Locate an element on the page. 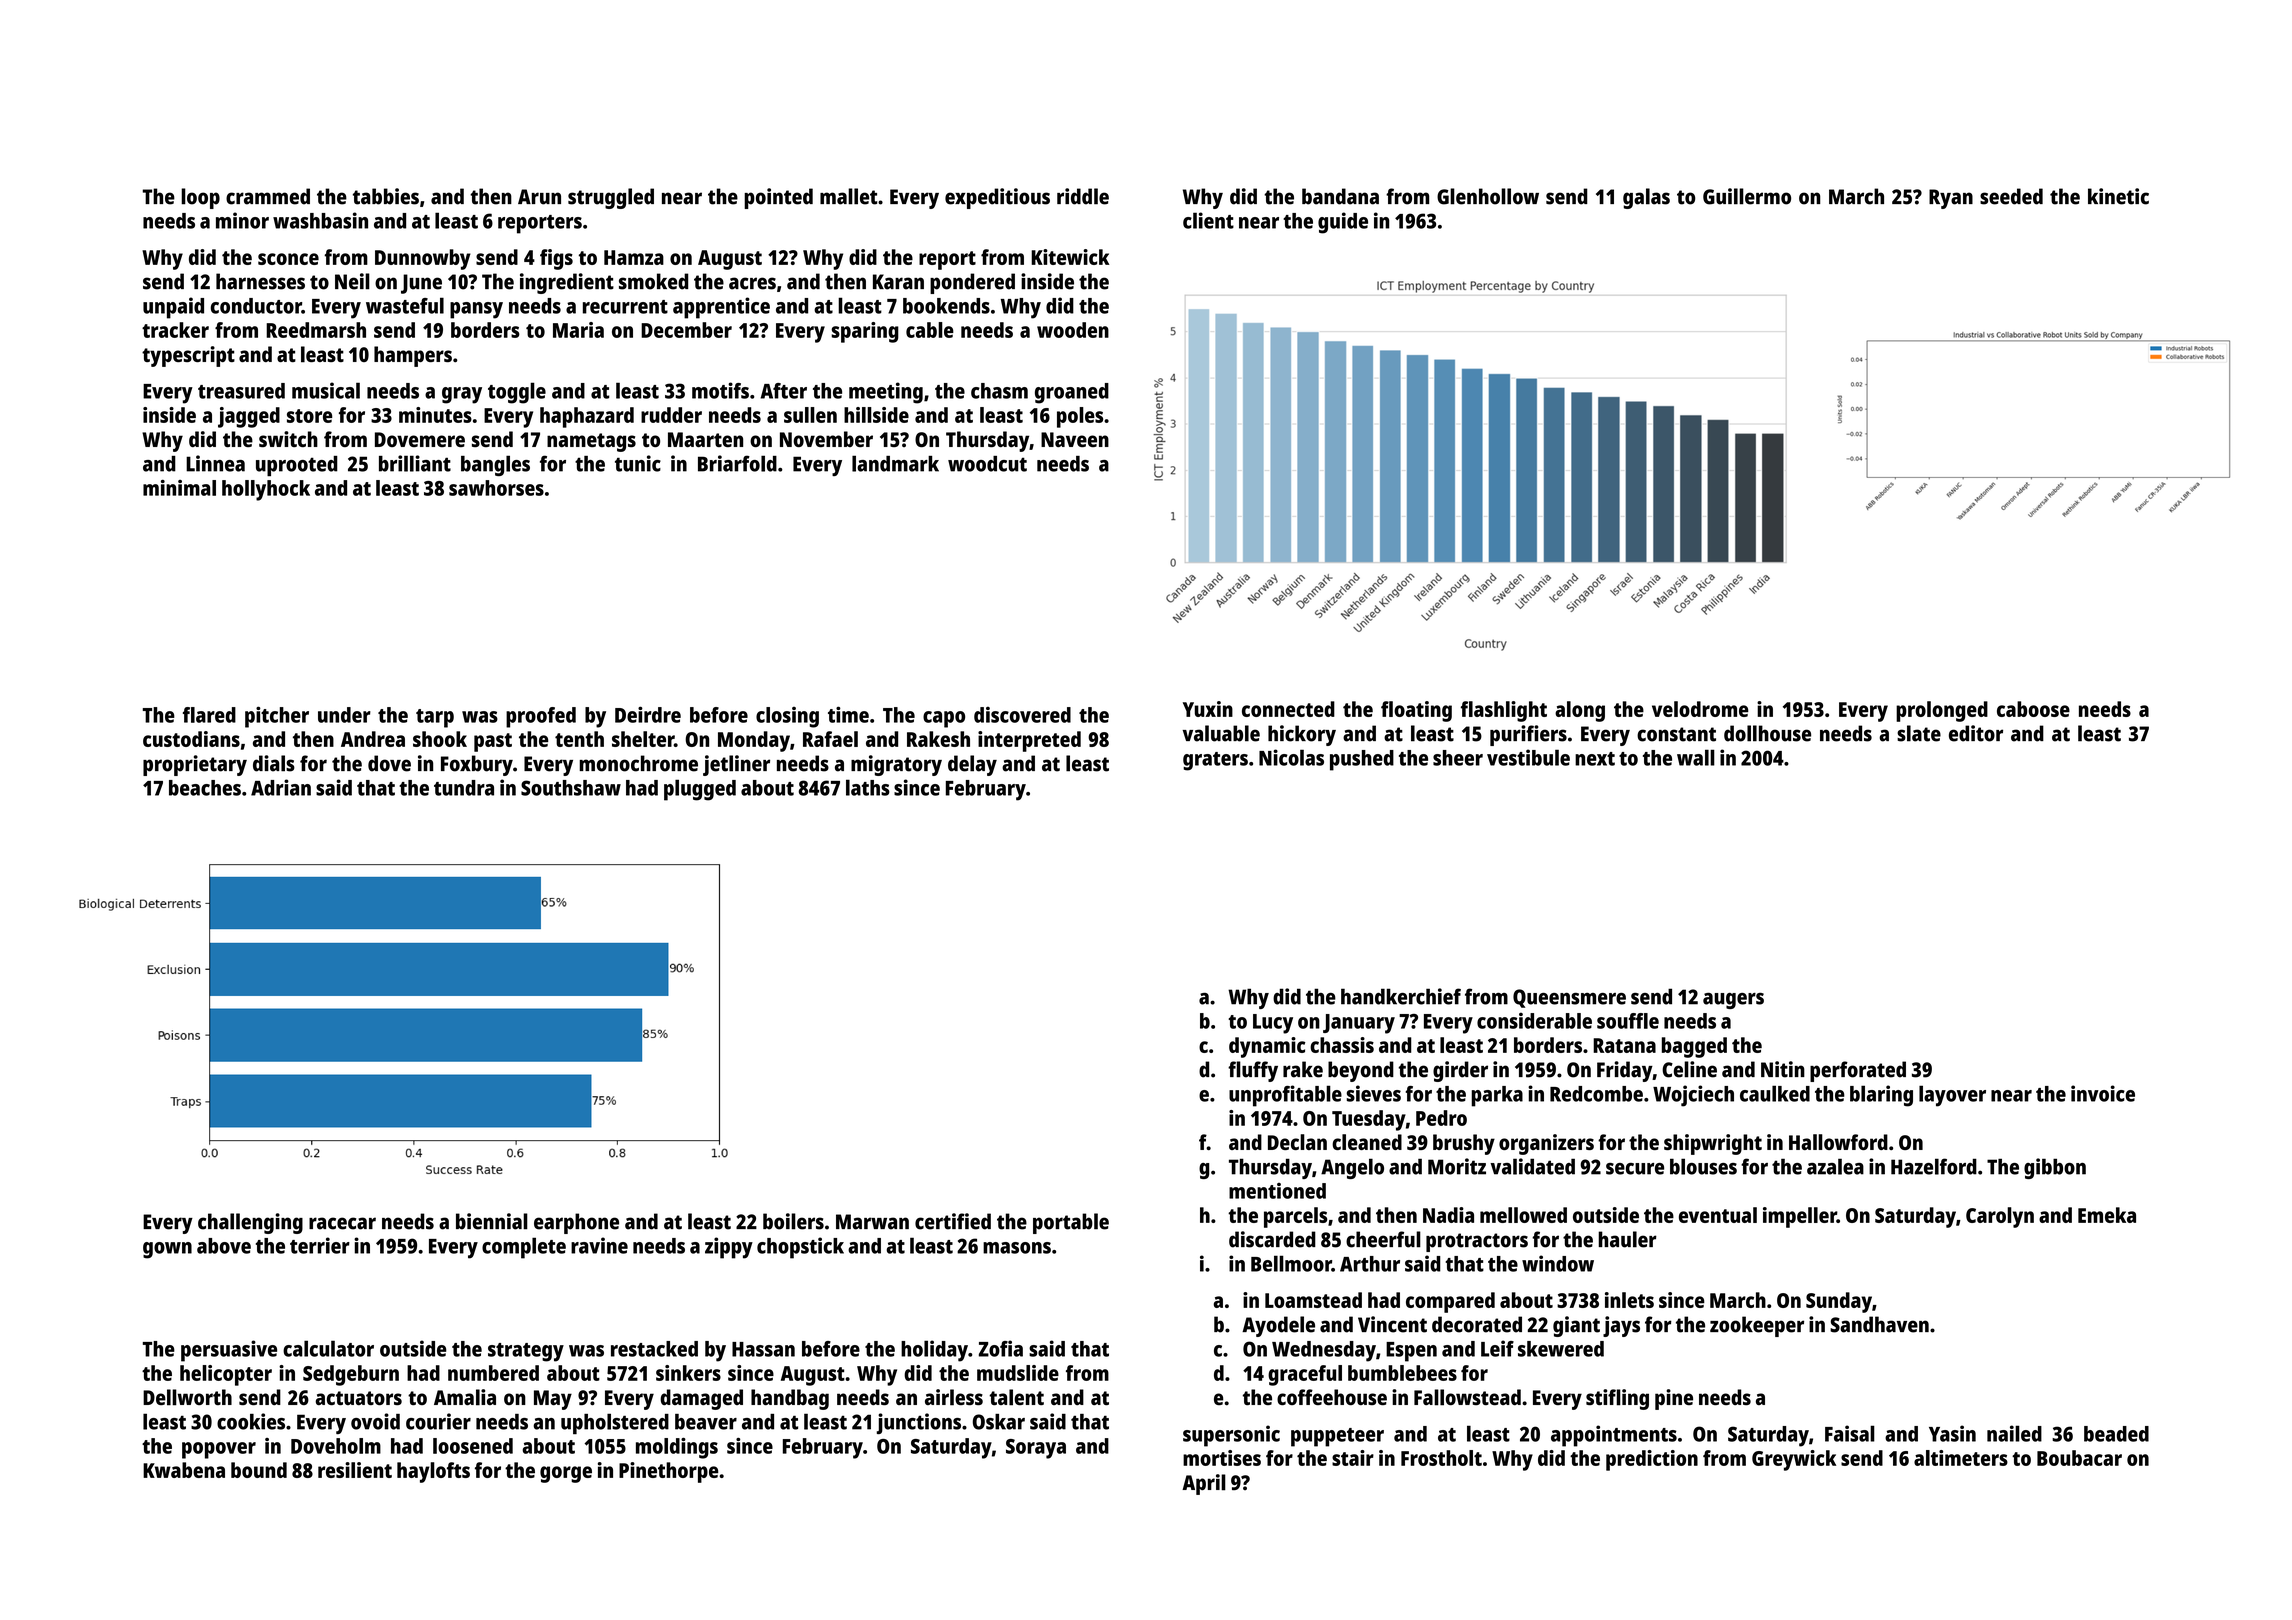  Boubacar is located at coordinates (2079, 1458).
